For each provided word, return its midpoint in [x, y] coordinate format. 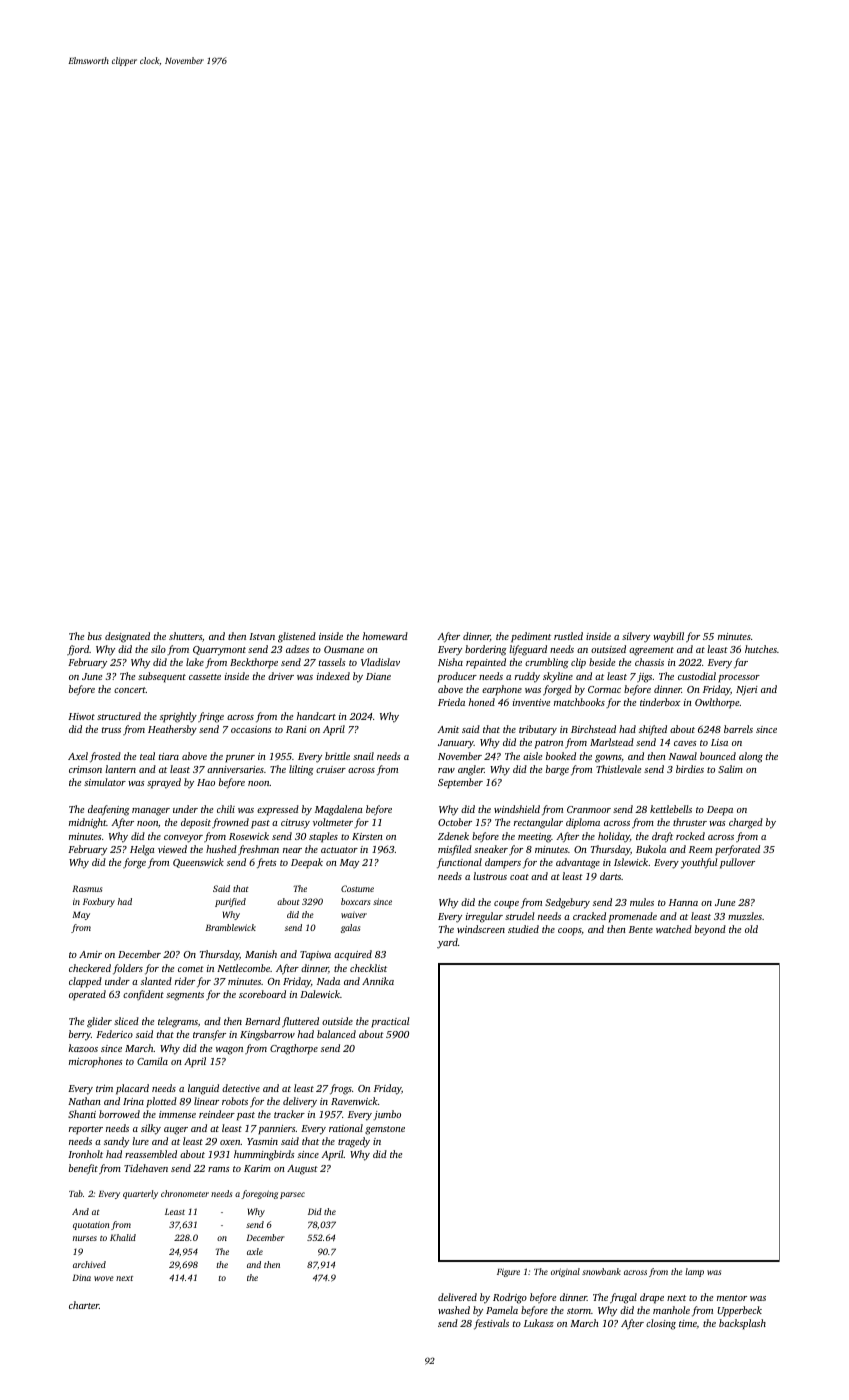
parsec [292, 1195]
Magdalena [339, 810]
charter [84, 1305]
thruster [690, 822]
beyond [710, 930]
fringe [211, 717]
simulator [105, 782]
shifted [653, 730]
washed [454, 1310]
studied [523, 929]
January [456, 744]
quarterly [140, 1194]
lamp [694, 1272]
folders [128, 969]
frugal [623, 1298]
